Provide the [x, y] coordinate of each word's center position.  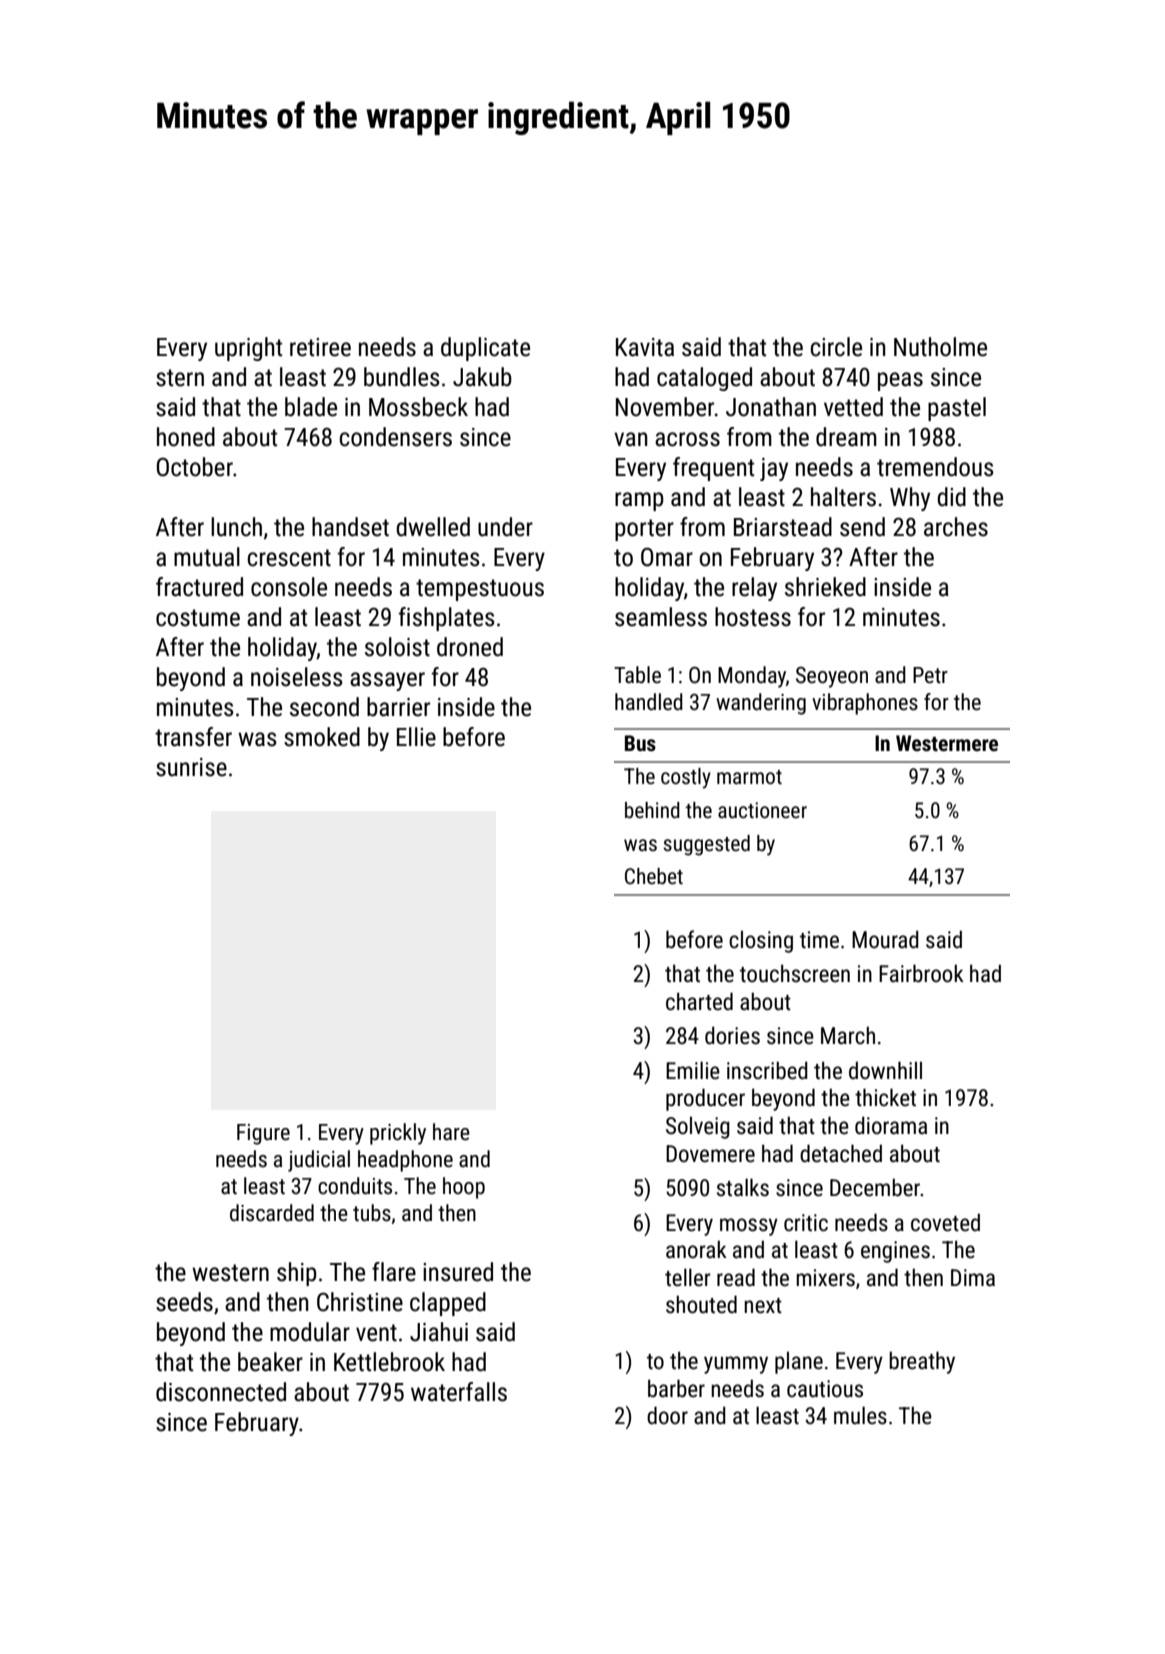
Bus [640, 743]
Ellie [416, 737]
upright [248, 349]
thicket [885, 1097]
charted [699, 1001]
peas [900, 381]
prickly [398, 1134]
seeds [184, 1302]
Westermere [947, 743]
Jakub [482, 377]
